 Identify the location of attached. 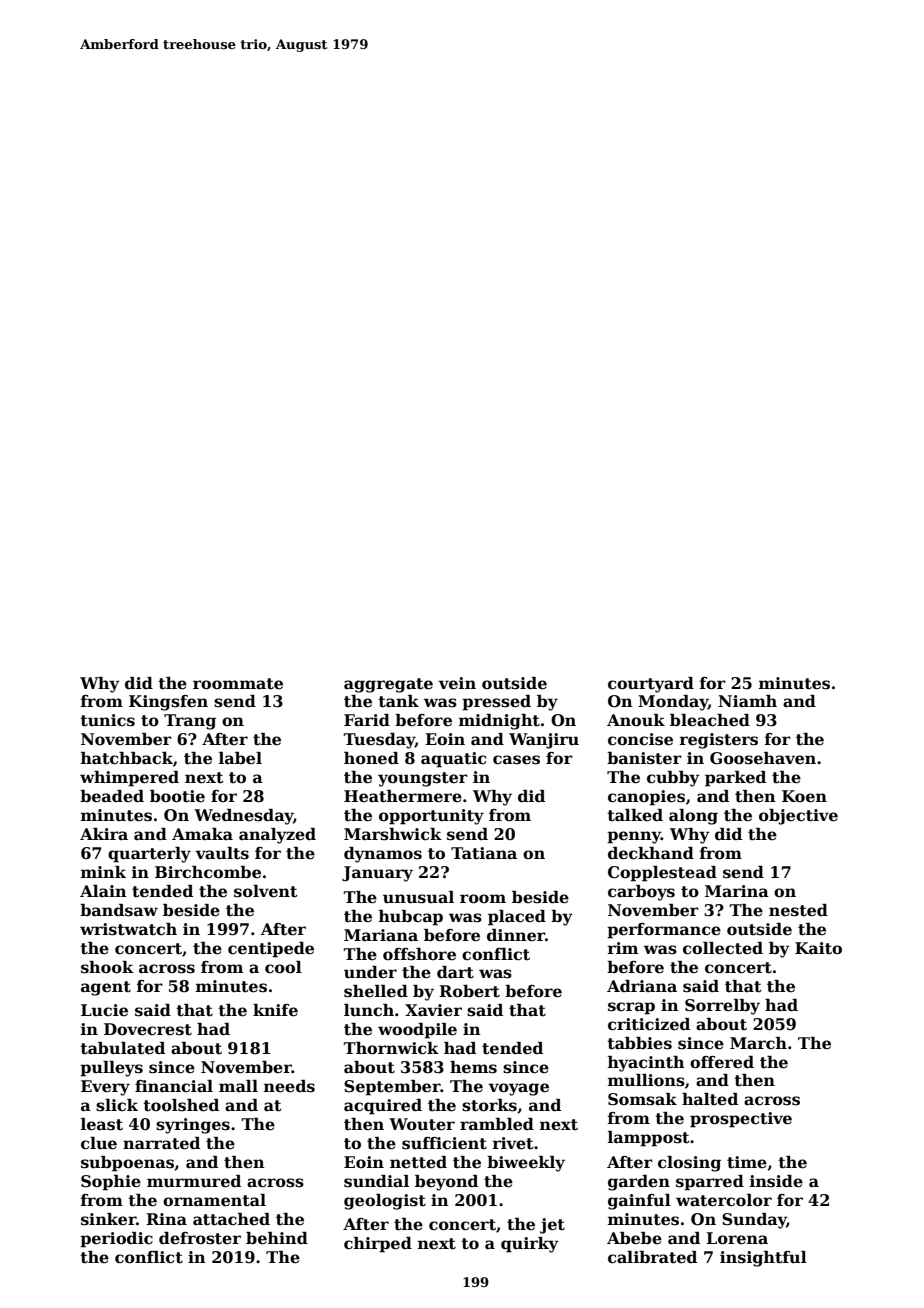
(231, 1219).
